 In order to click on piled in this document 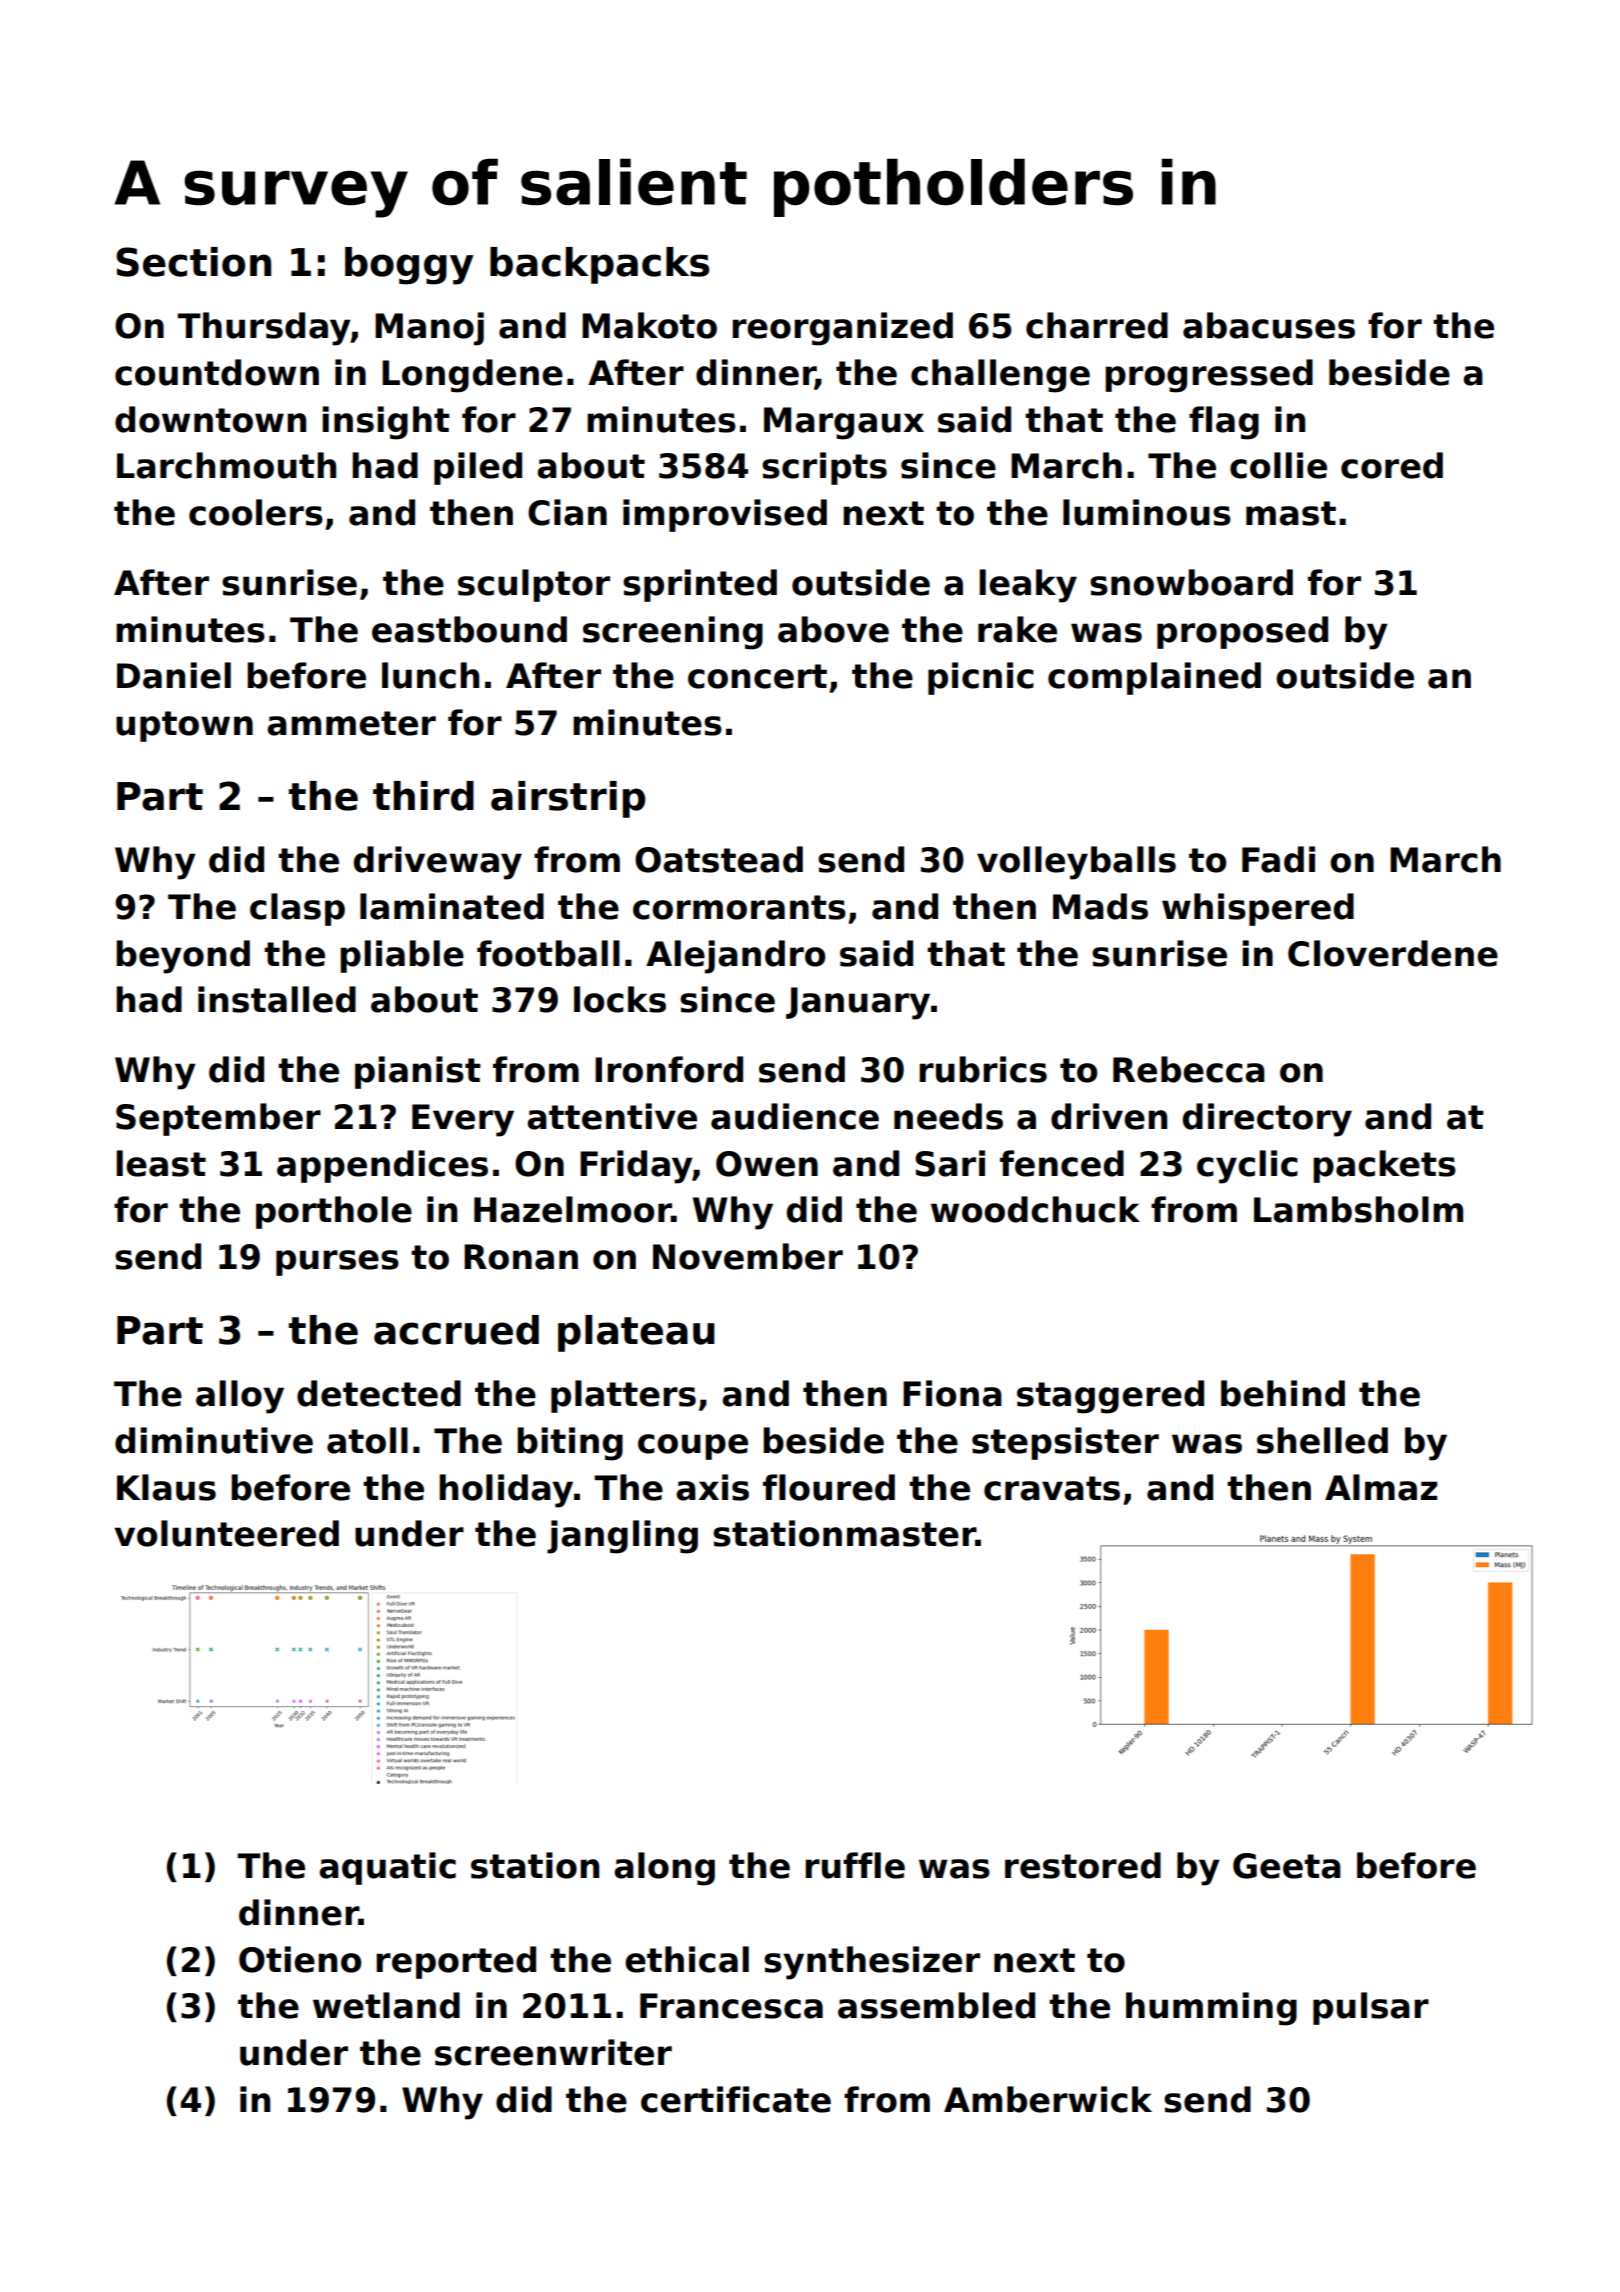, I will do `click(478, 468)`.
